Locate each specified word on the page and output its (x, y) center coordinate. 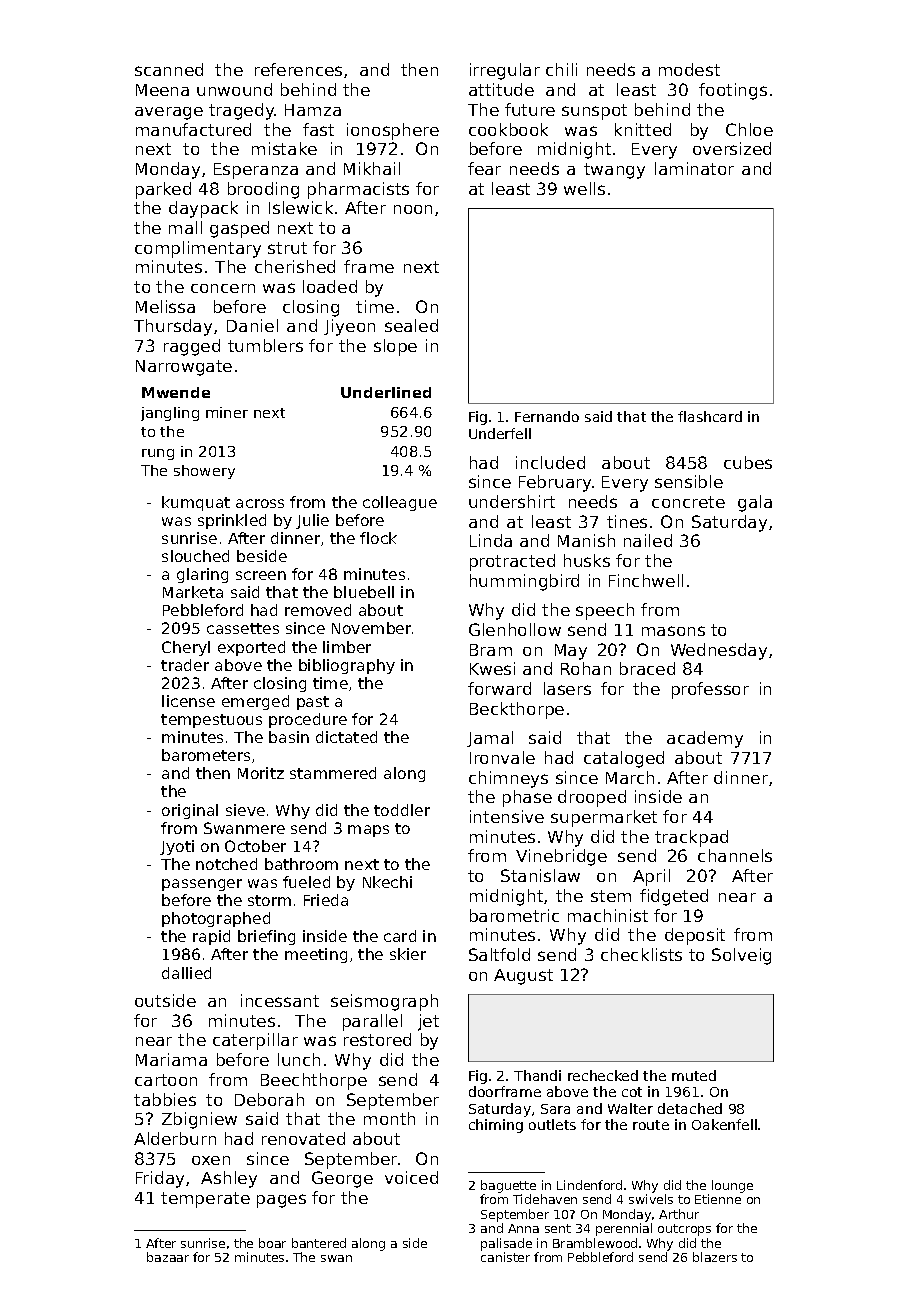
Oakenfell (724, 1124)
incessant (280, 1000)
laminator (694, 168)
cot (632, 1092)
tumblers (265, 345)
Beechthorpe (314, 1081)
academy (705, 739)
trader (185, 665)
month (389, 1118)
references (298, 69)
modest (689, 69)
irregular (505, 71)
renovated (303, 1138)
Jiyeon (349, 327)
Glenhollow (515, 629)
